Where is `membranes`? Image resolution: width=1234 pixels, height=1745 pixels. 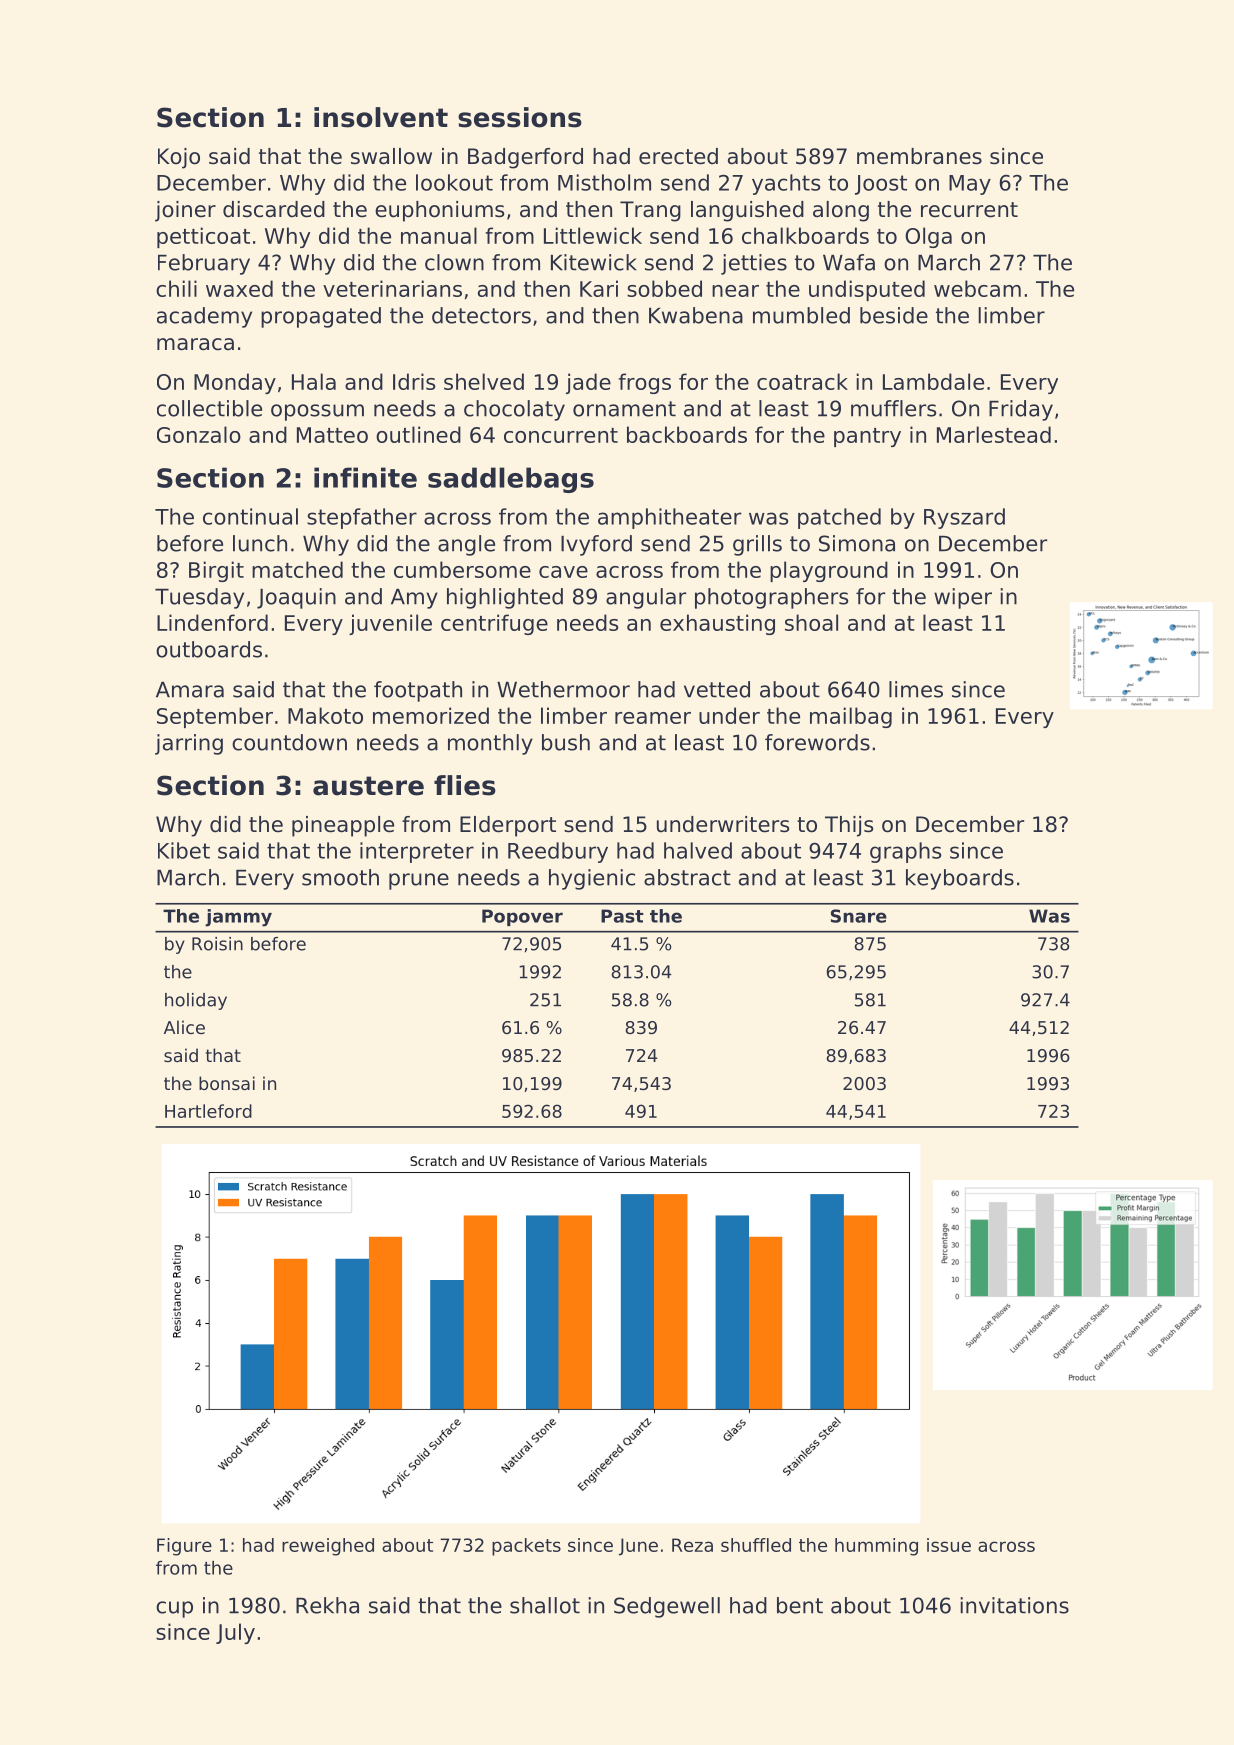
membranes is located at coordinates (919, 156).
